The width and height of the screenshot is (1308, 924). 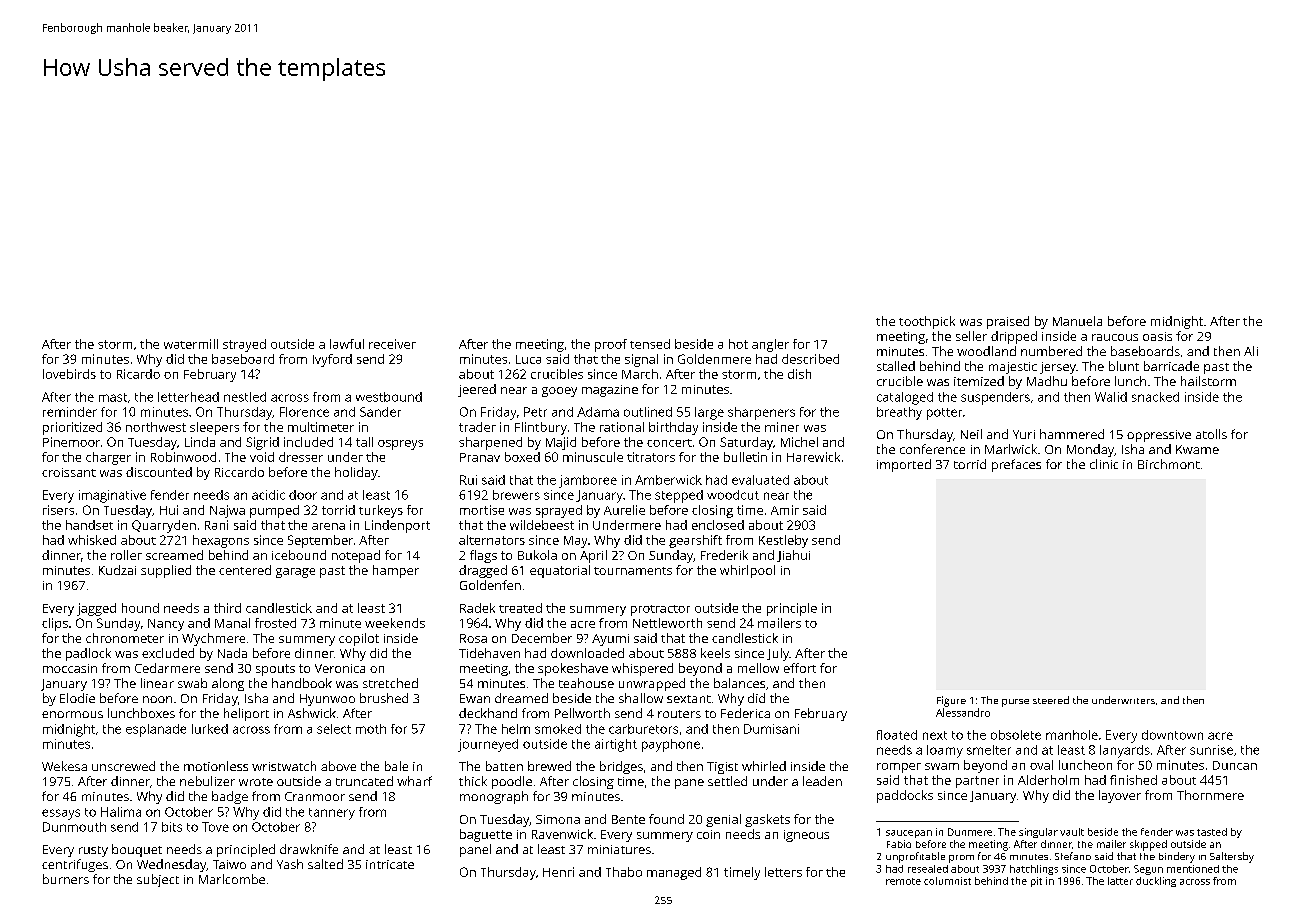 What do you see at coordinates (1051, 700) in the screenshot?
I see `steered` at bounding box center [1051, 700].
